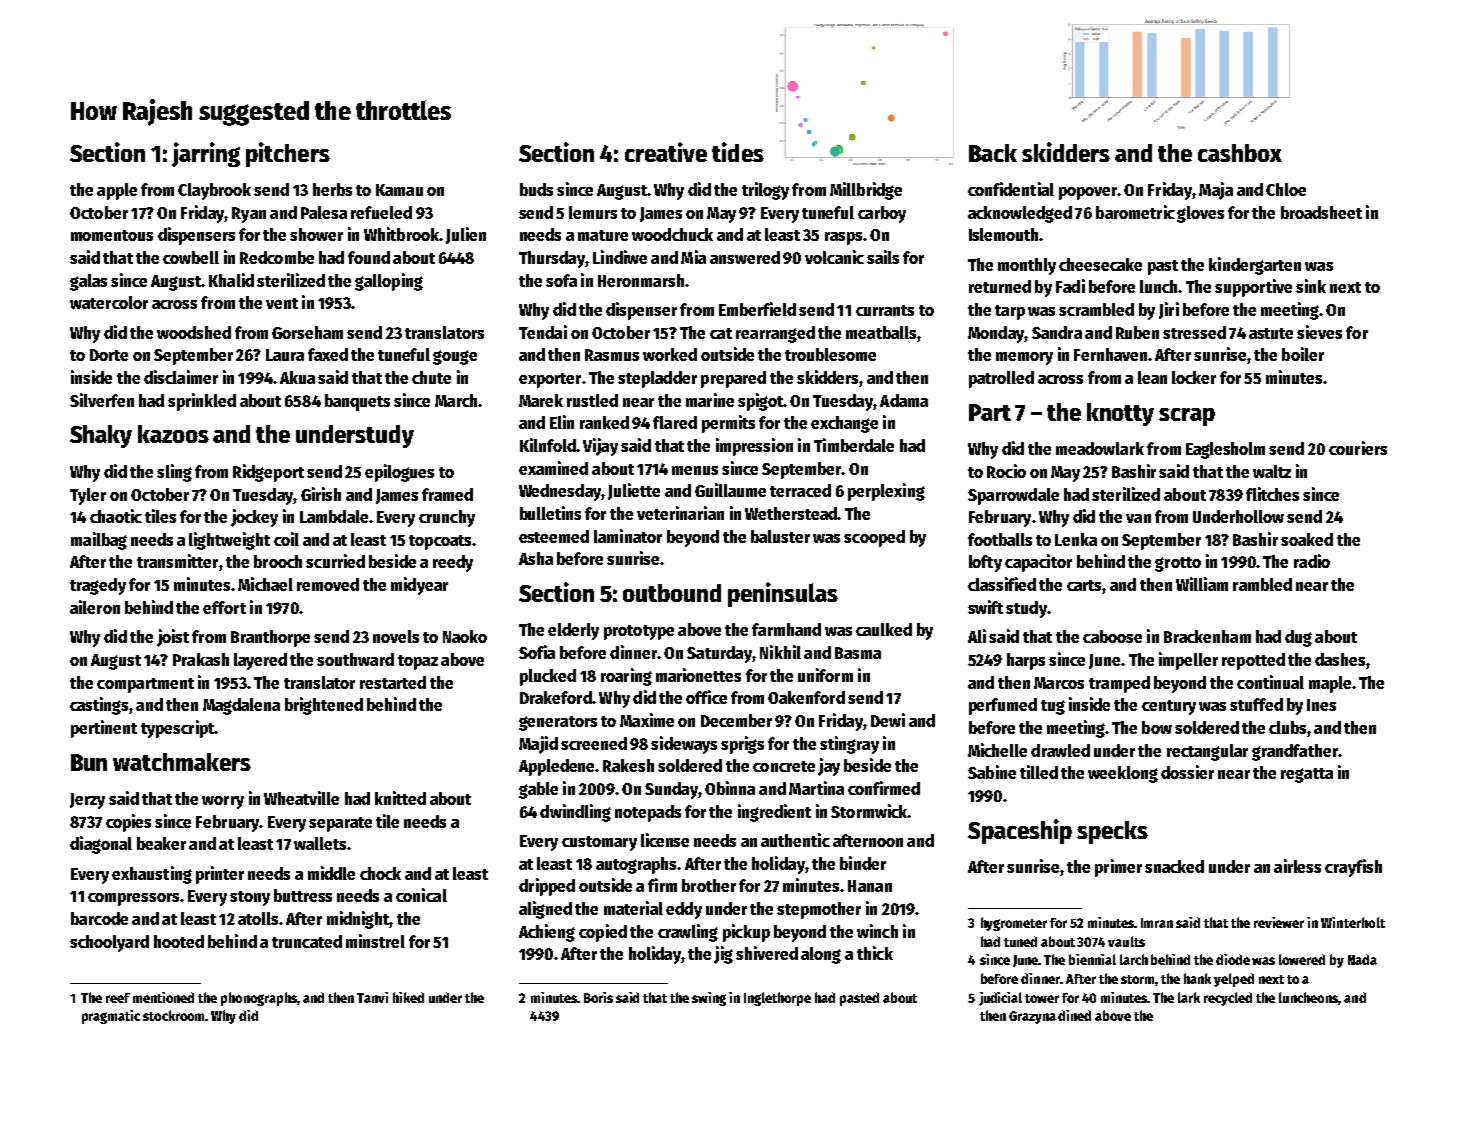 The image size is (1458, 1127). What do you see at coordinates (593, 212) in the page?
I see `lemurs` at bounding box center [593, 212].
